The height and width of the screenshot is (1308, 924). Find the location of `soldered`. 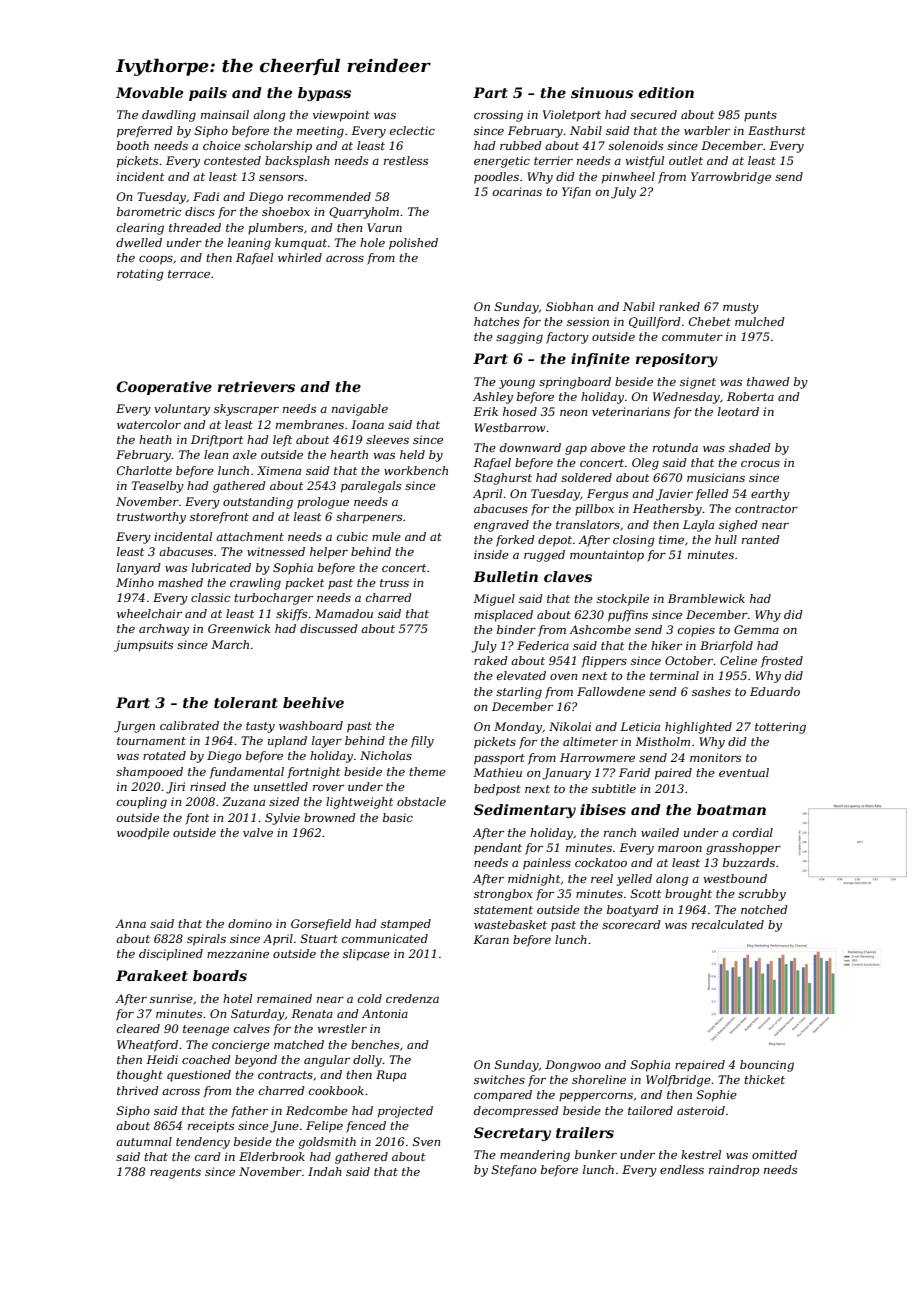

soldered is located at coordinates (586, 477).
